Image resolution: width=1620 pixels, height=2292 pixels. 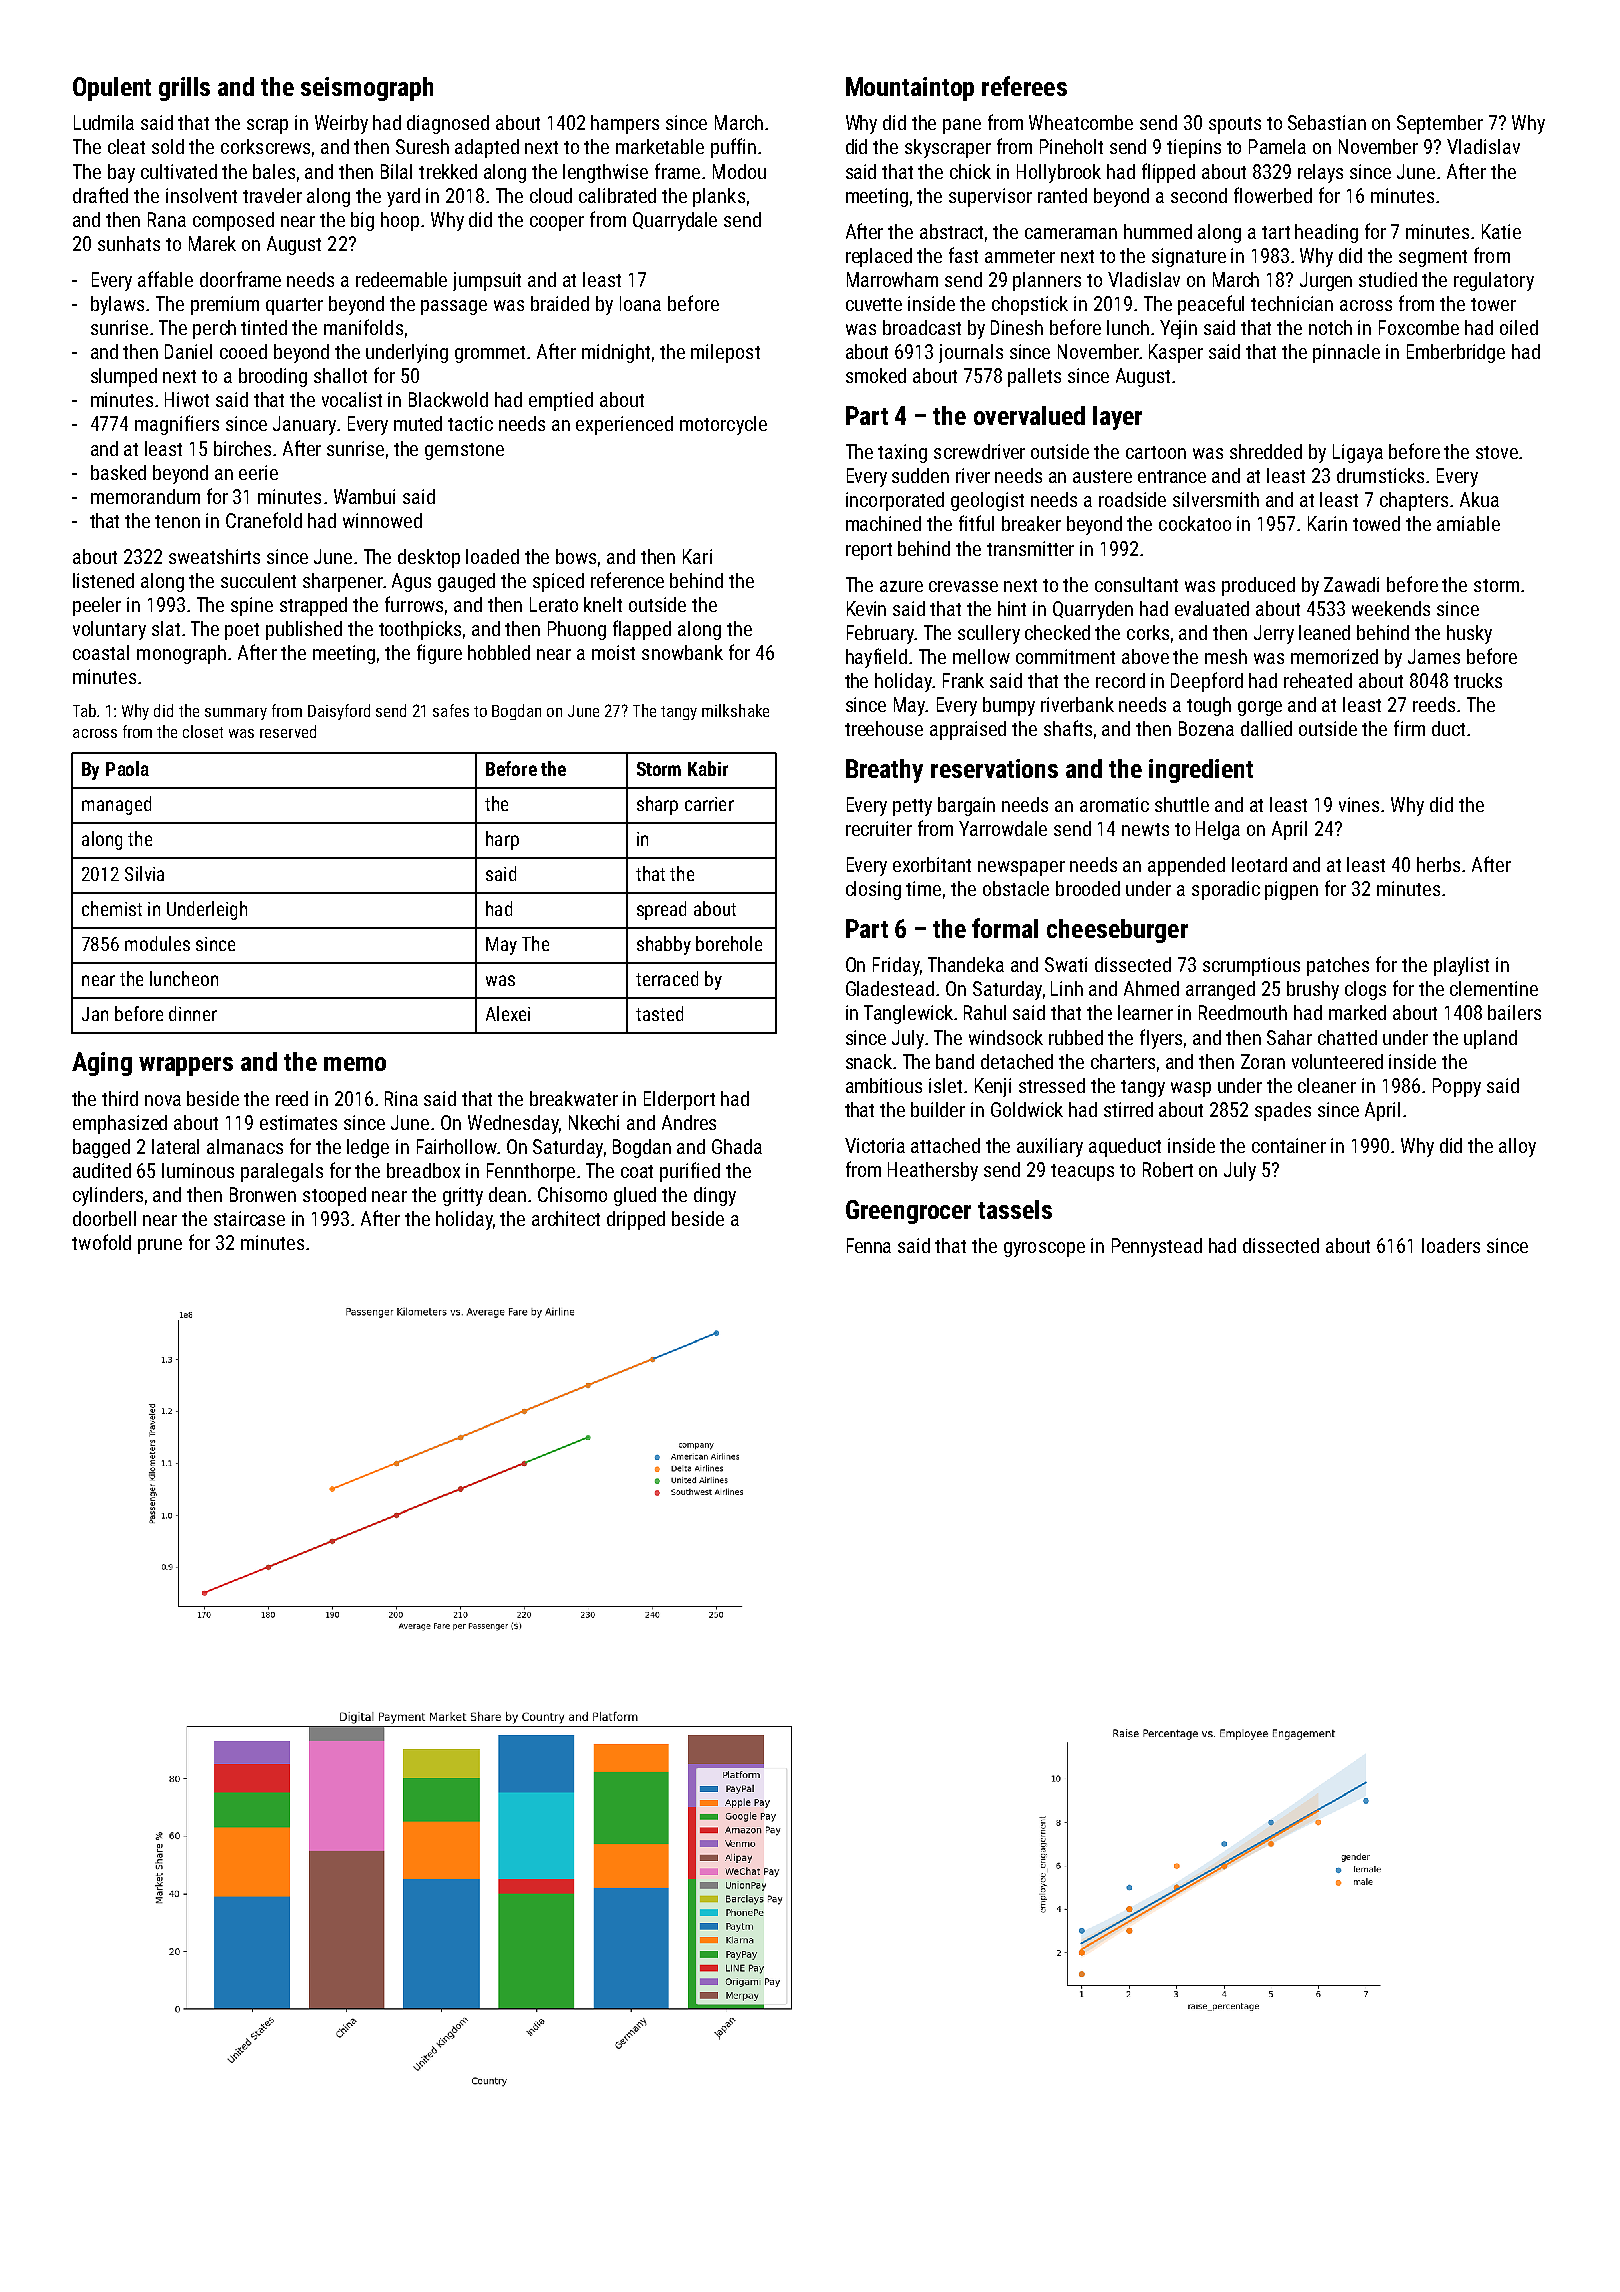 What do you see at coordinates (1157, 1247) in the document?
I see `Pennystead` at bounding box center [1157, 1247].
